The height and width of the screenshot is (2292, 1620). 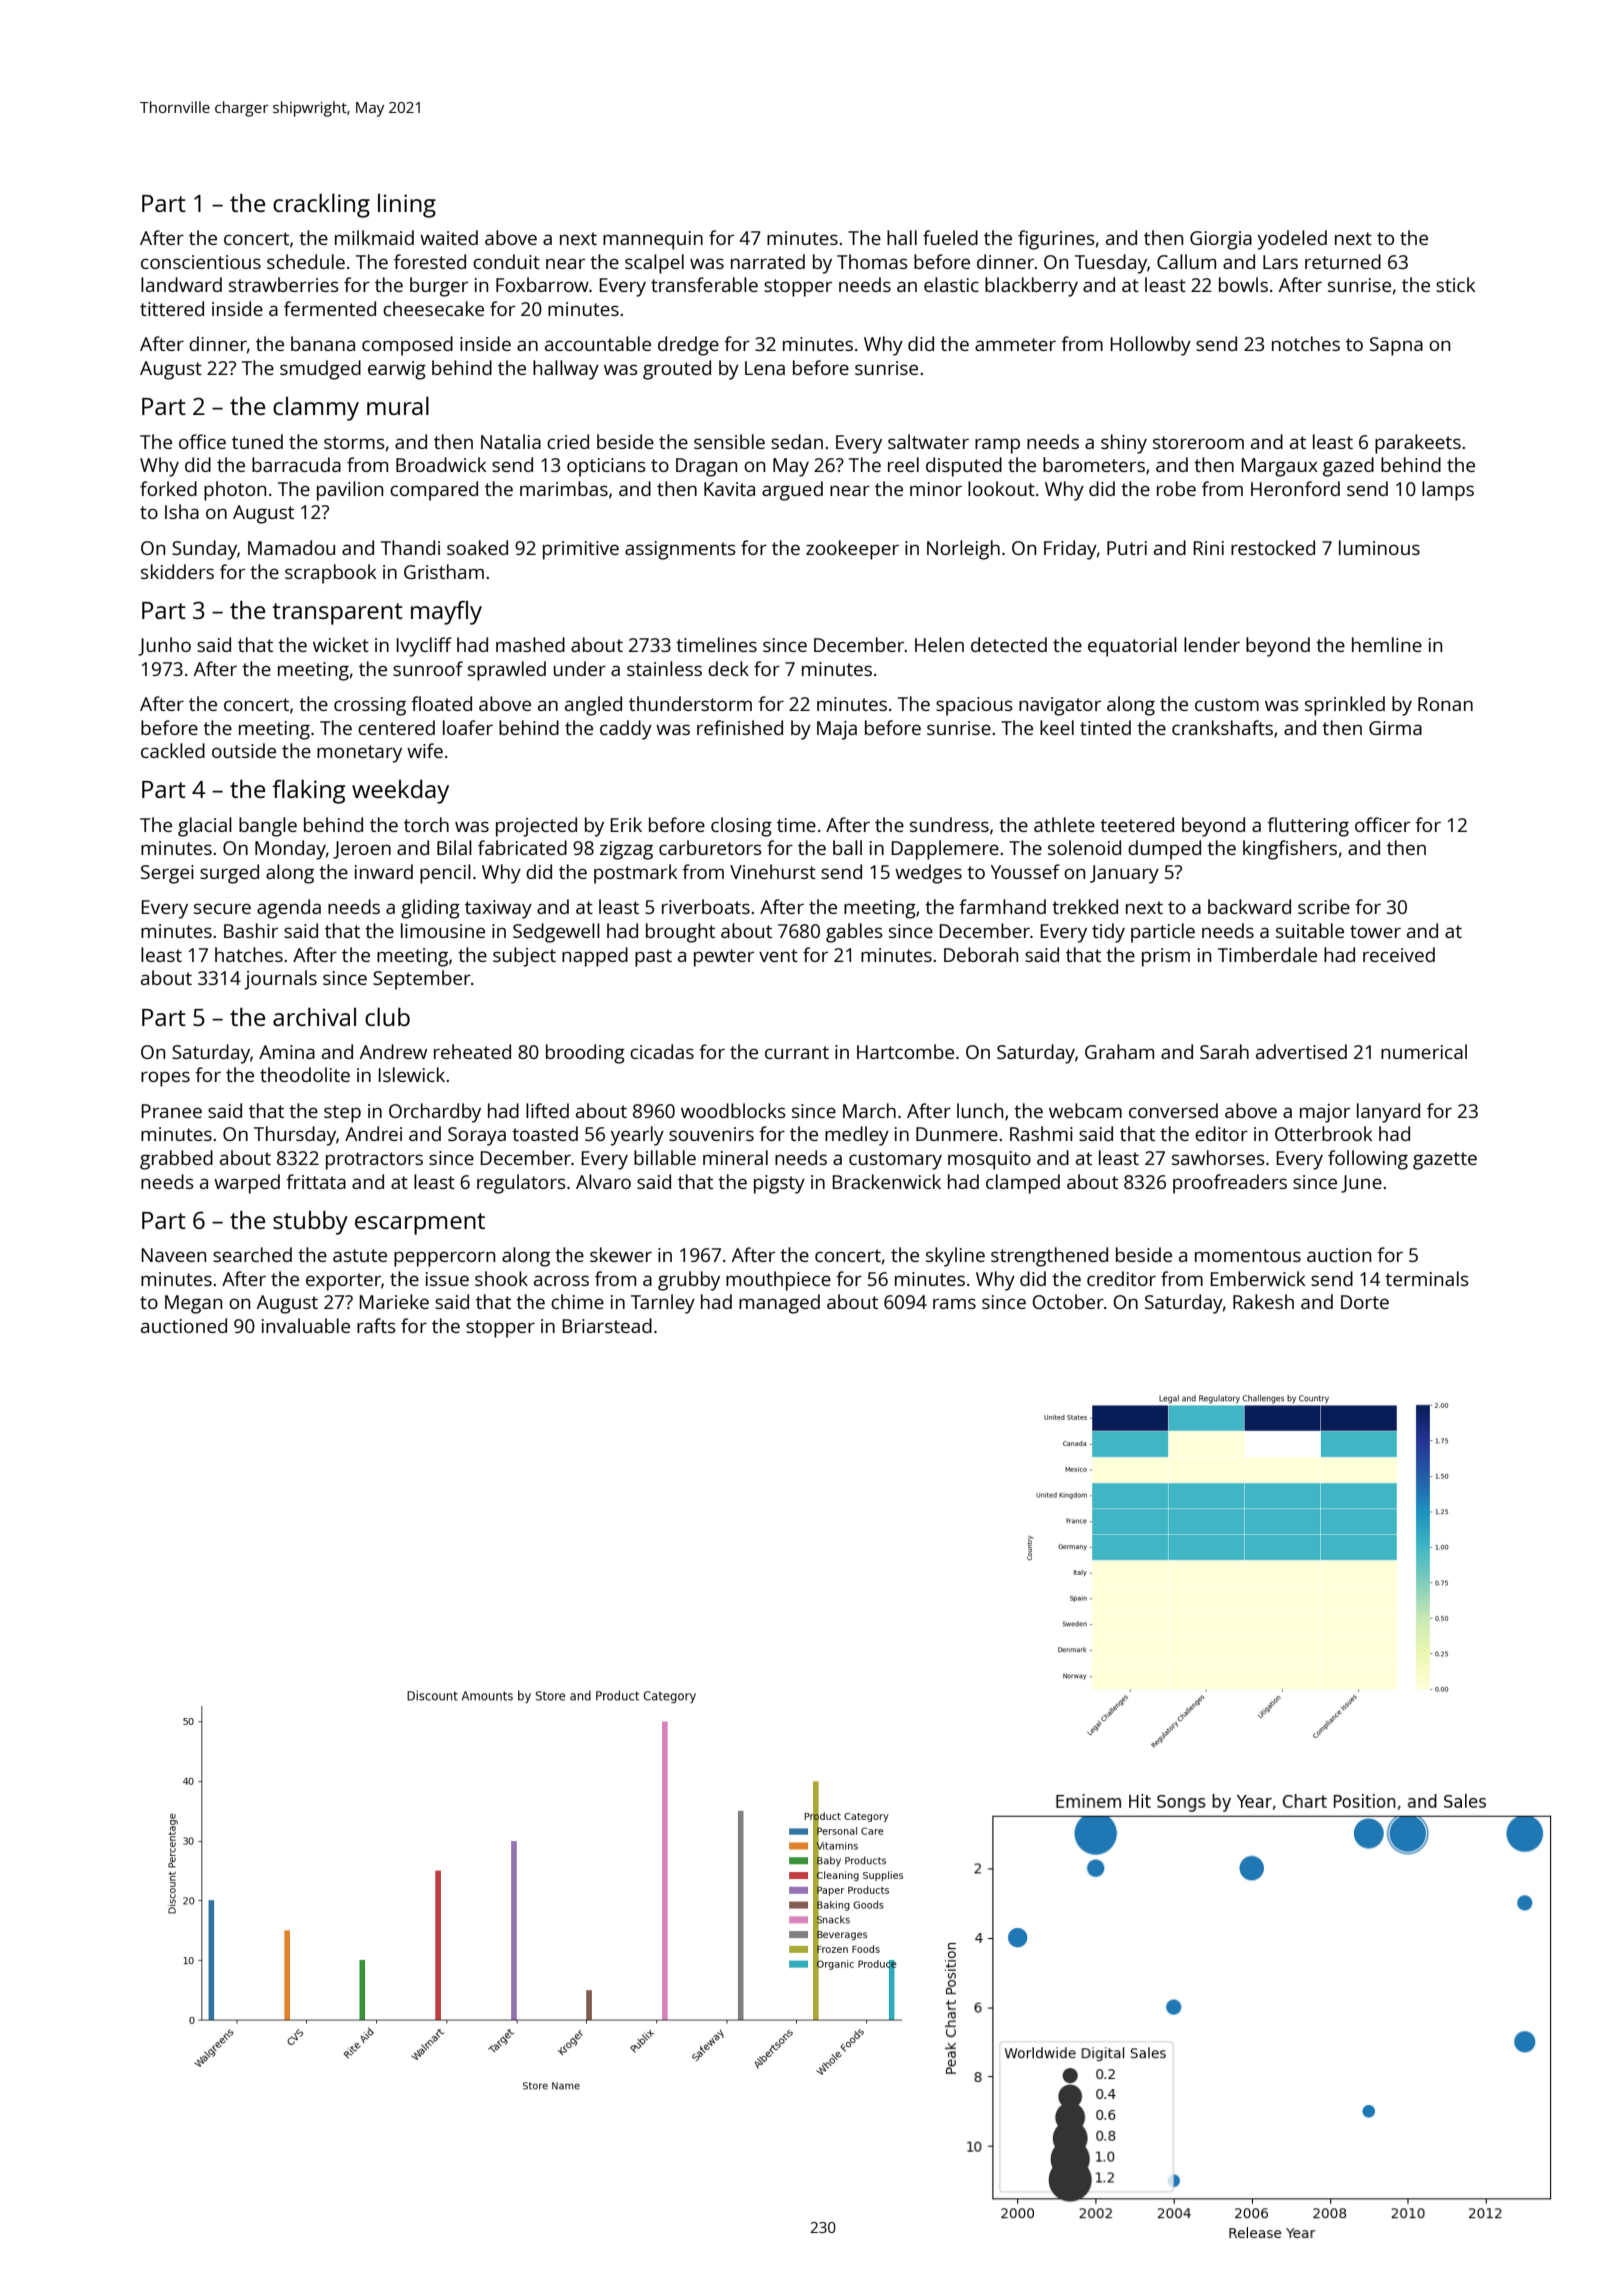 What do you see at coordinates (1368, 1160) in the screenshot?
I see `following` at bounding box center [1368, 1160].
